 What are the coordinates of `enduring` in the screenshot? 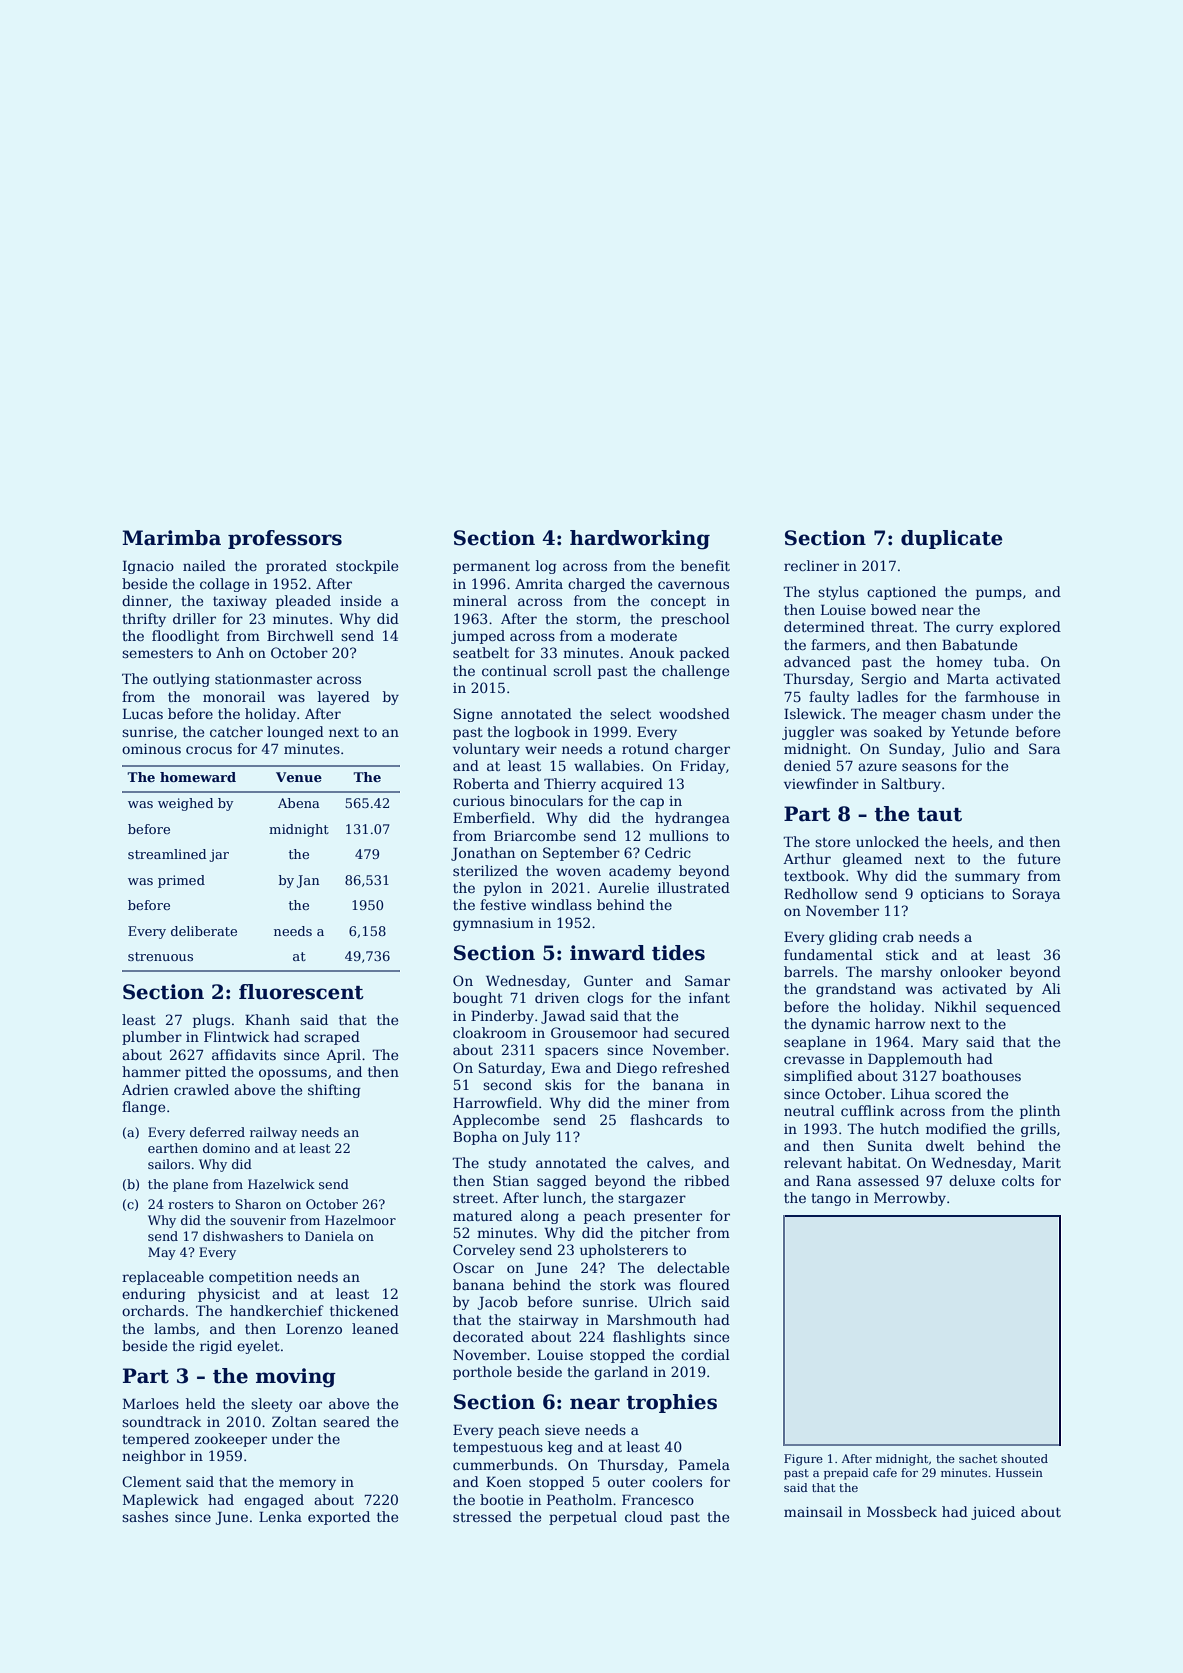 It's located at (154, 1295).
